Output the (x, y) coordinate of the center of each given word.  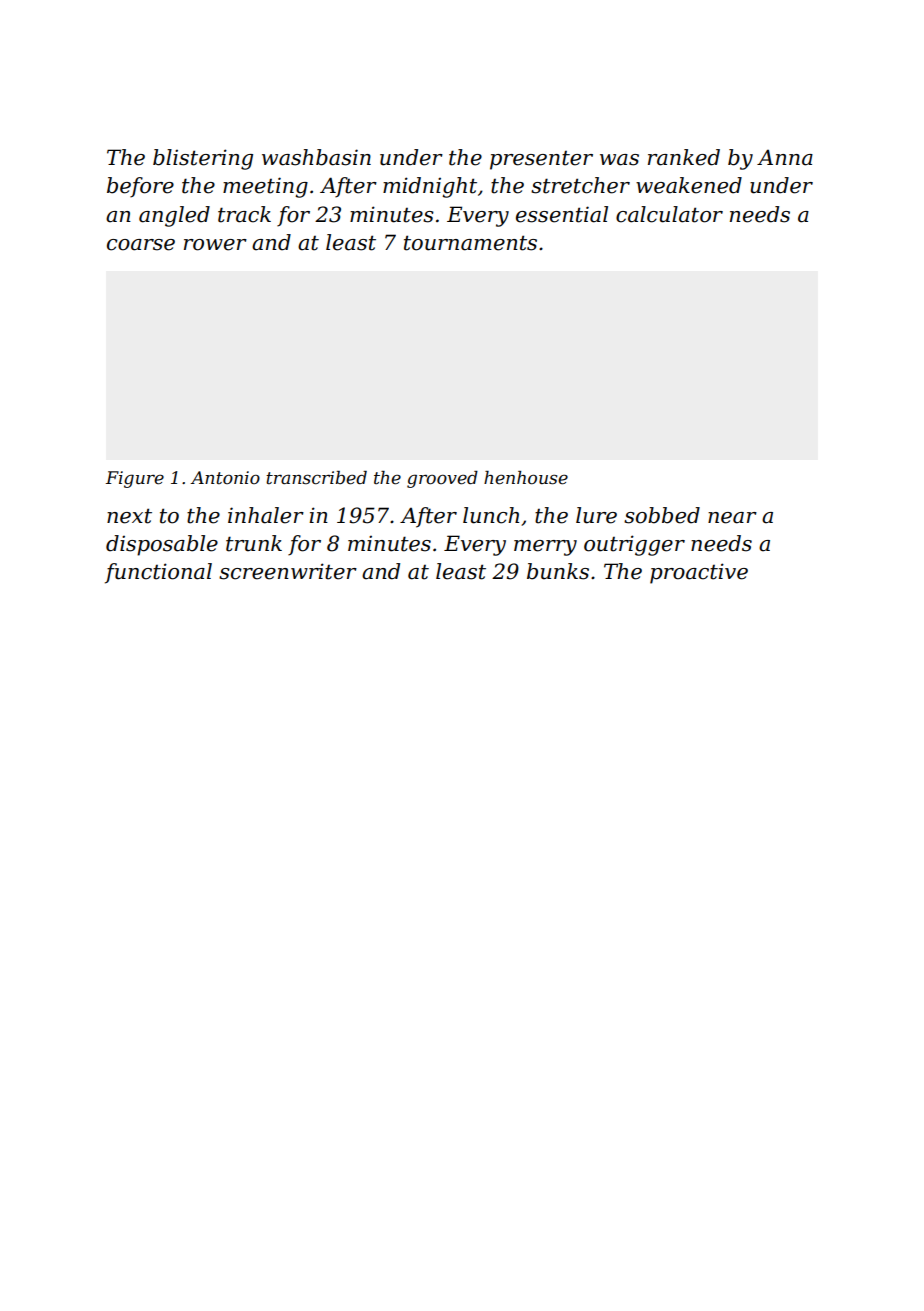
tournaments (470, 243)
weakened (689, 185)
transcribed (316, 478)
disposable (162, 545)
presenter (541, 160)
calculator (669, 214)
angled (174, 216)
